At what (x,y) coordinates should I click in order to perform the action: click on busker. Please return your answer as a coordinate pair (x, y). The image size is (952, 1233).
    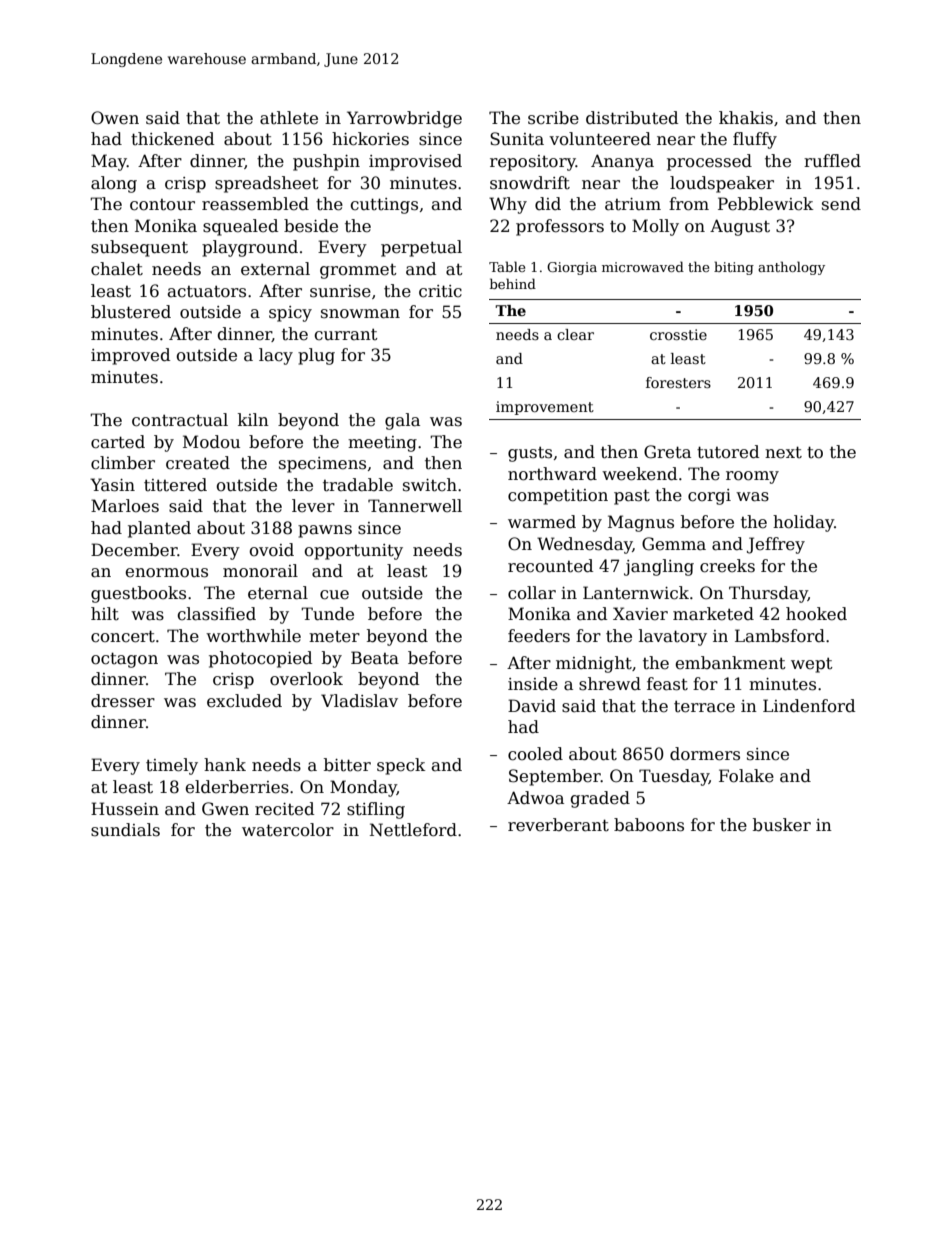
    Looking at the image, I should click on (782, 825).
